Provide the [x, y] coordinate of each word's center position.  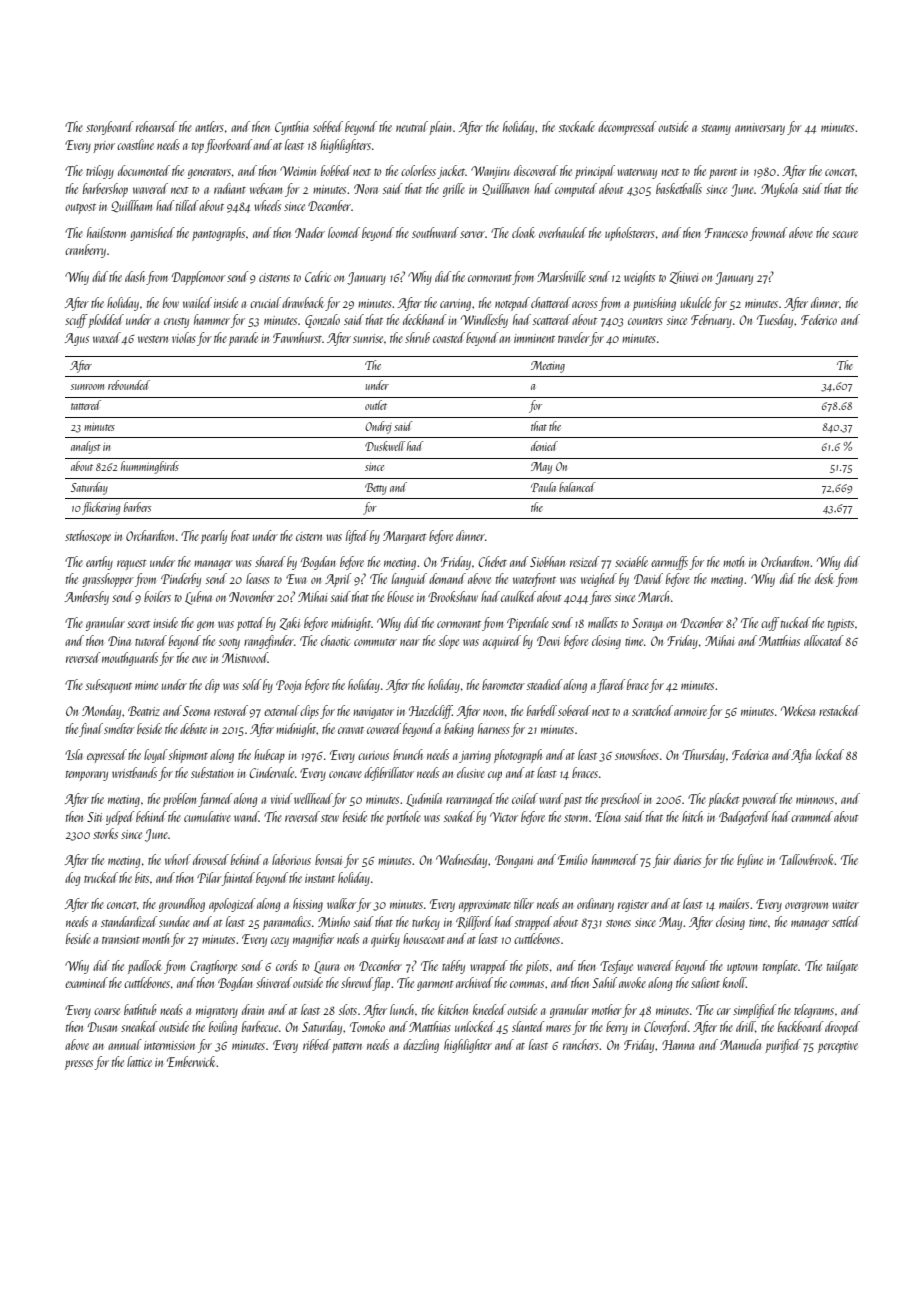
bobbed [336, 170]
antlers [209, 126]
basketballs [679, 188]
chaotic [335, 640]
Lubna [198, 598]
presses [79, 1065]
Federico [819, 319]
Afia [801, 756]
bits [142, 877]
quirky [385, 940]
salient [705, 982]
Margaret [405, 537]
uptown [742, 969]
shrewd [357, 984]
